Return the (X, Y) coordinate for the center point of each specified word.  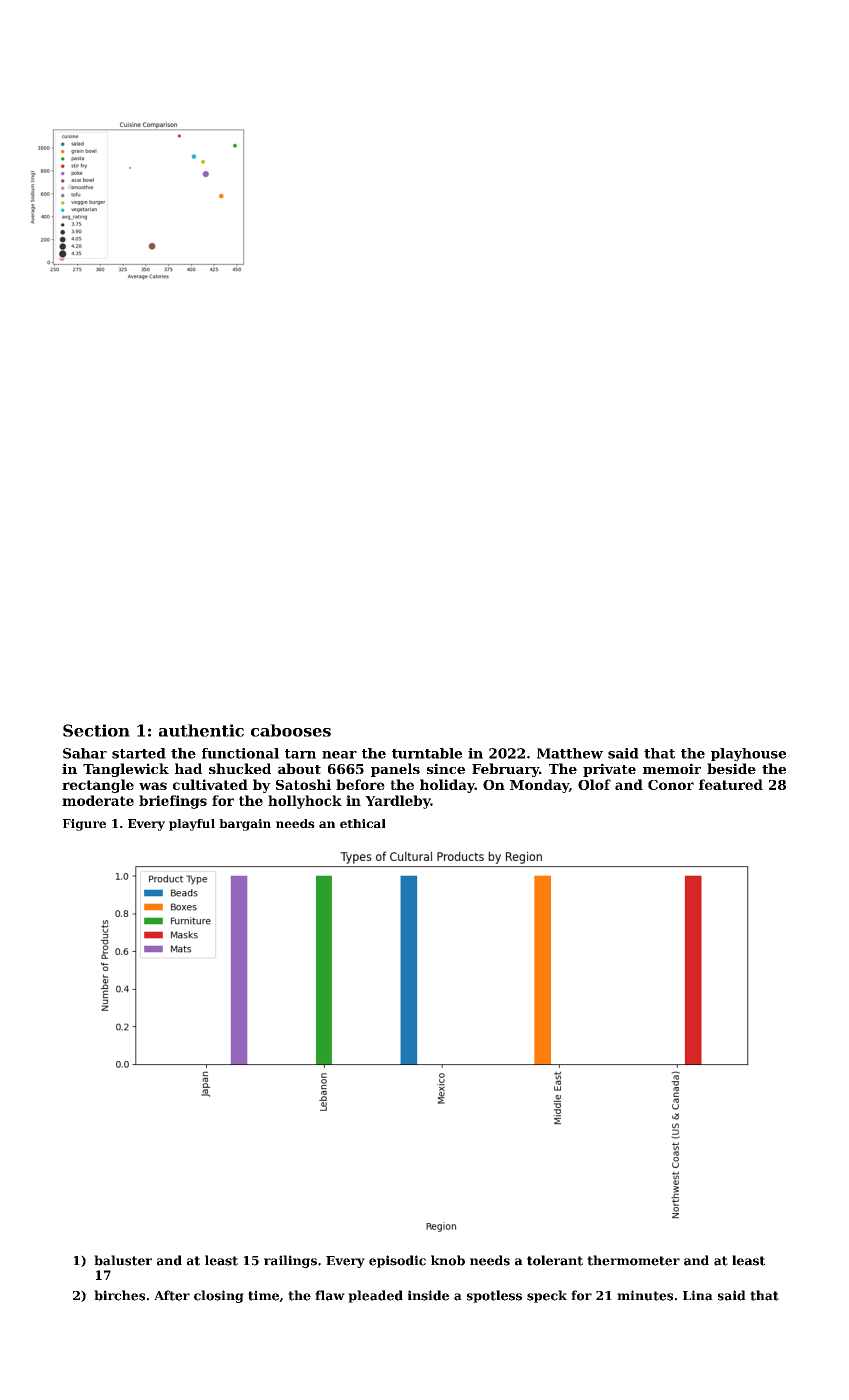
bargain (245, 825)
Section (96, 730)
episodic (397, 1261)
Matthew (570, 753)
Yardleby (398, 802)
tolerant (555, 1260)
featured (731, 784)
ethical (363, 823)
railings (290, 1261)
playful (192, 825)
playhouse (748, 755)
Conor (671, 785)
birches (119, 1295)
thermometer (633, 1260)
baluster (123, 1260)
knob (448, 1260)
